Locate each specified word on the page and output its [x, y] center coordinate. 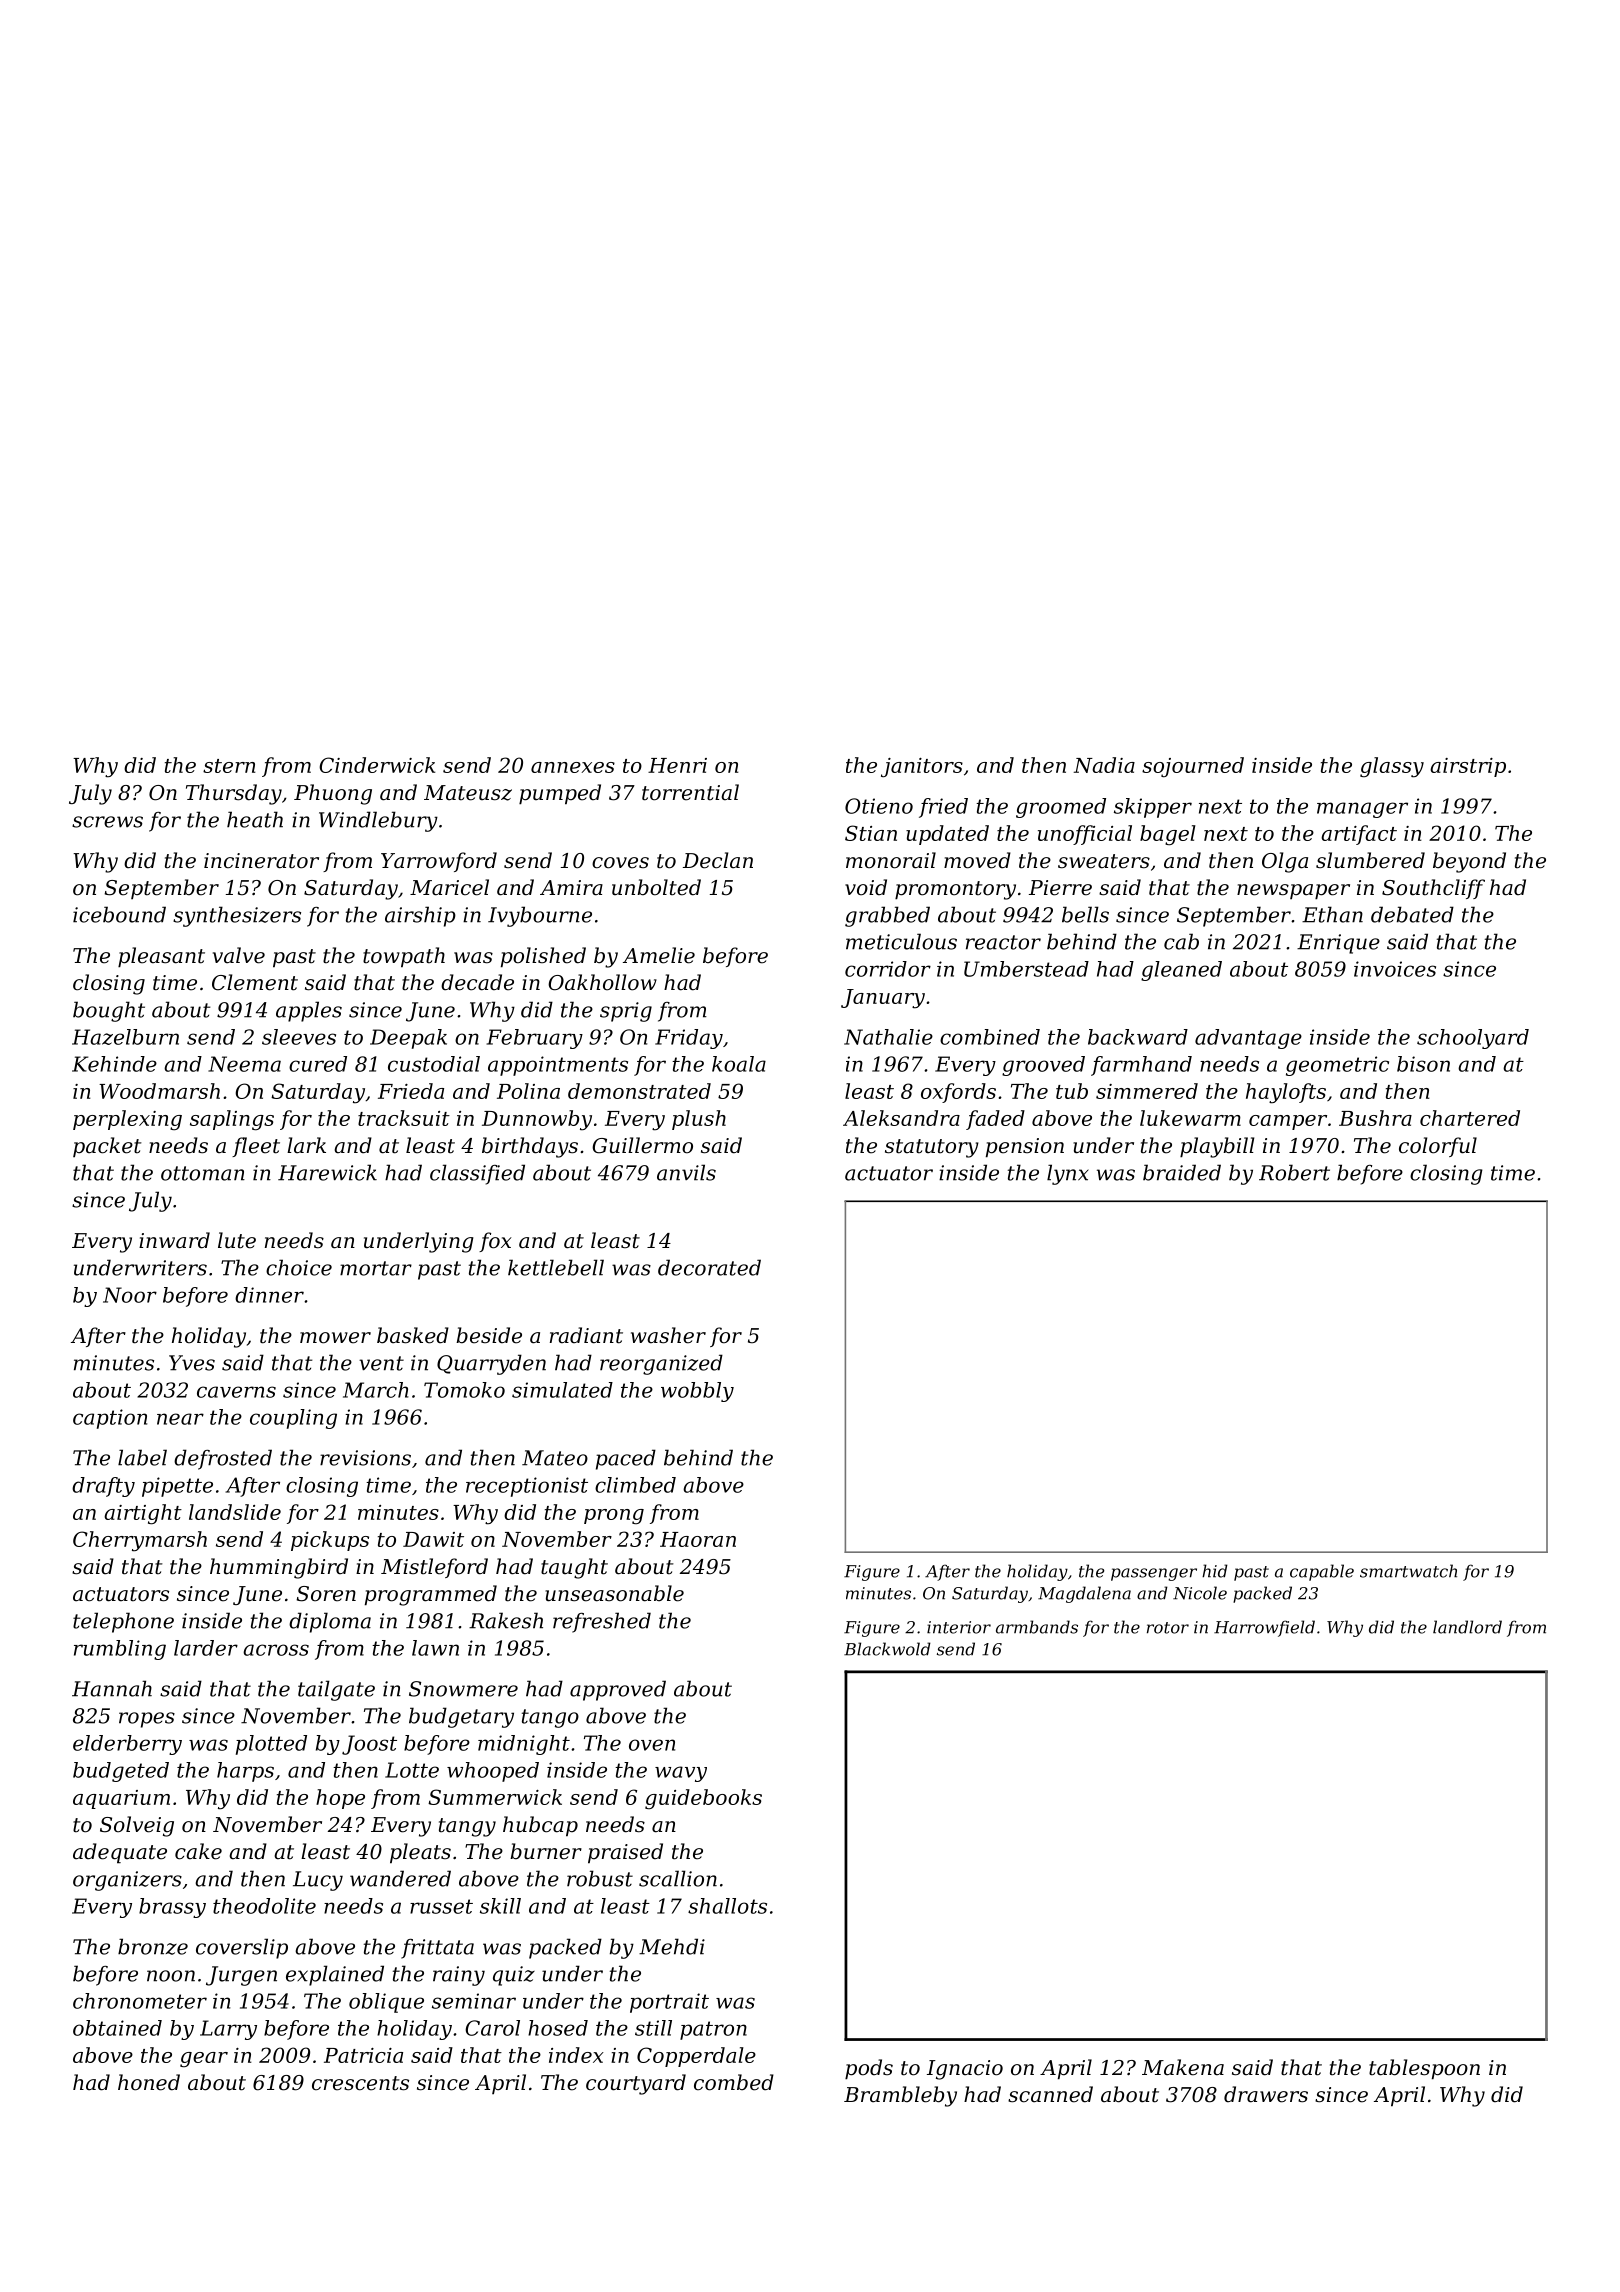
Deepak [408, 1039]
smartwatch [1408, 1571]
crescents [360, 2083]
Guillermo [642, 1145]
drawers [1266, 2094]
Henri [677, 765]
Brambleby [900, 2096]
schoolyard [1473, 1039]
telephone [123, 1622]
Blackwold [887, 1649]
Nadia [1104, 765]
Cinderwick [377, 765]
